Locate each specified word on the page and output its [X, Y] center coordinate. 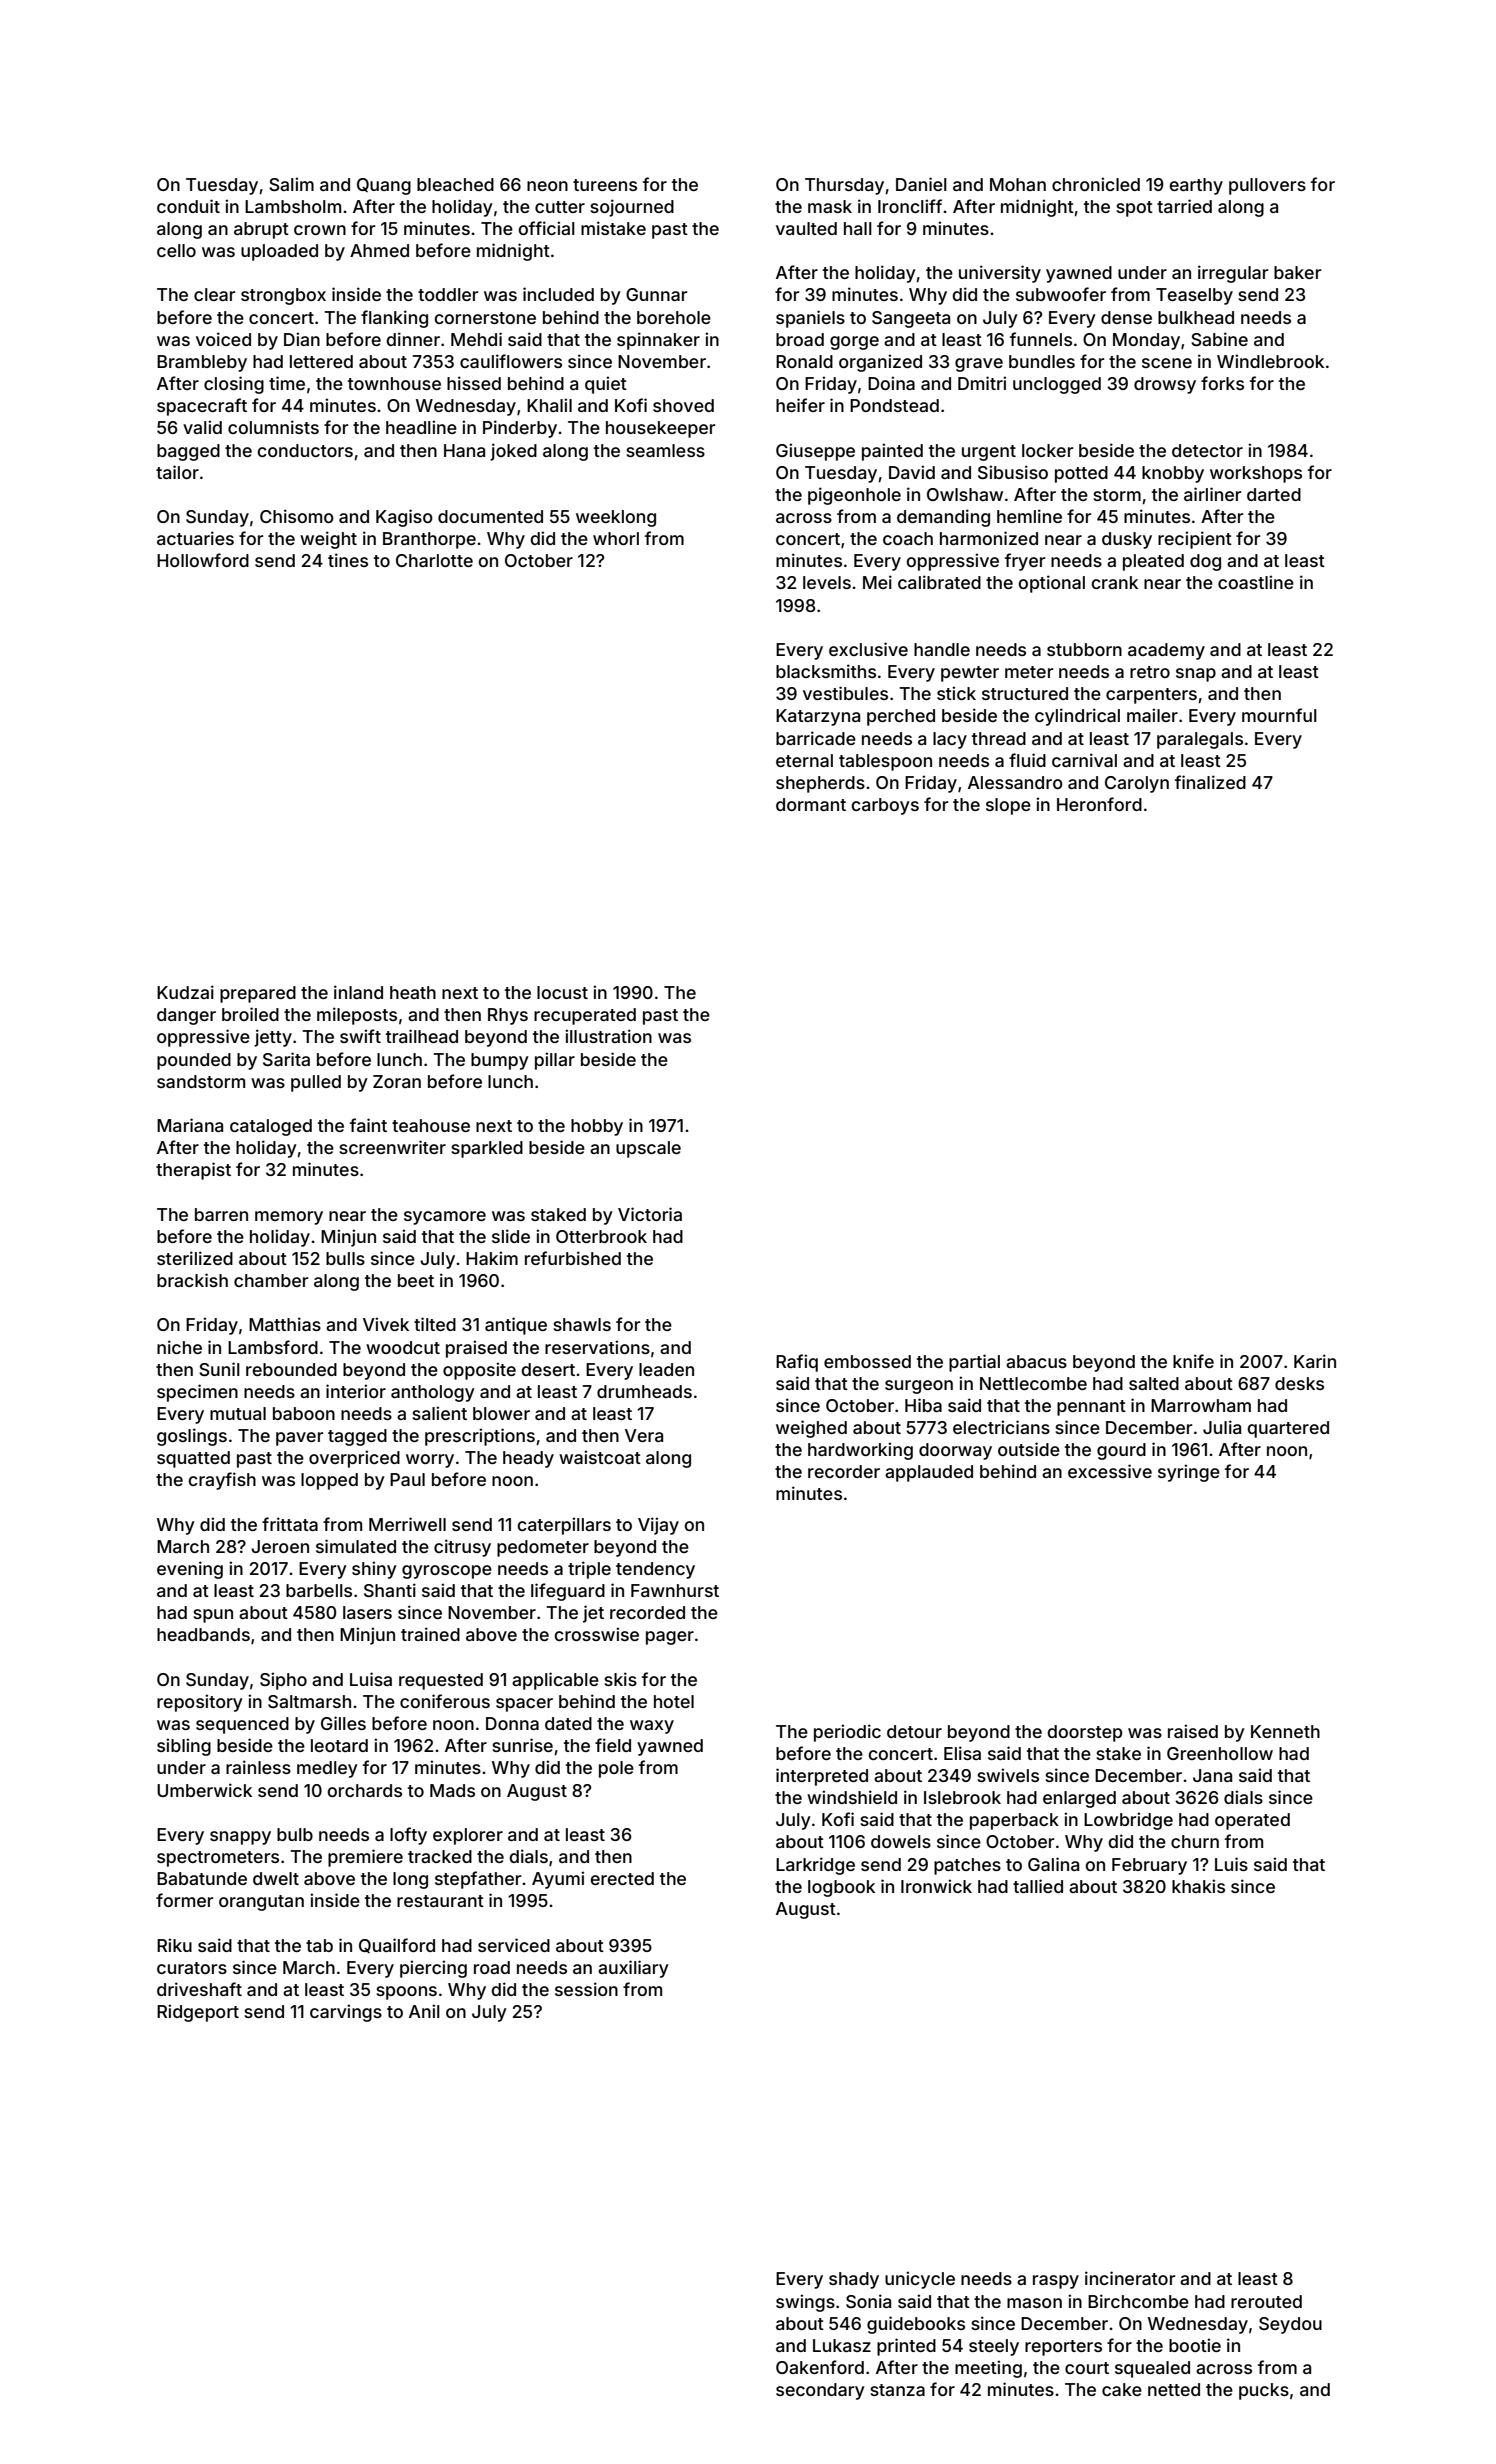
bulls [345, 1258]
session [586, 1989]
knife [1193, 1361]
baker [1298, 272]
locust [562, 992]
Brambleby [202, 363]
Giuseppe [815, 452]
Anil [424, 2011]
